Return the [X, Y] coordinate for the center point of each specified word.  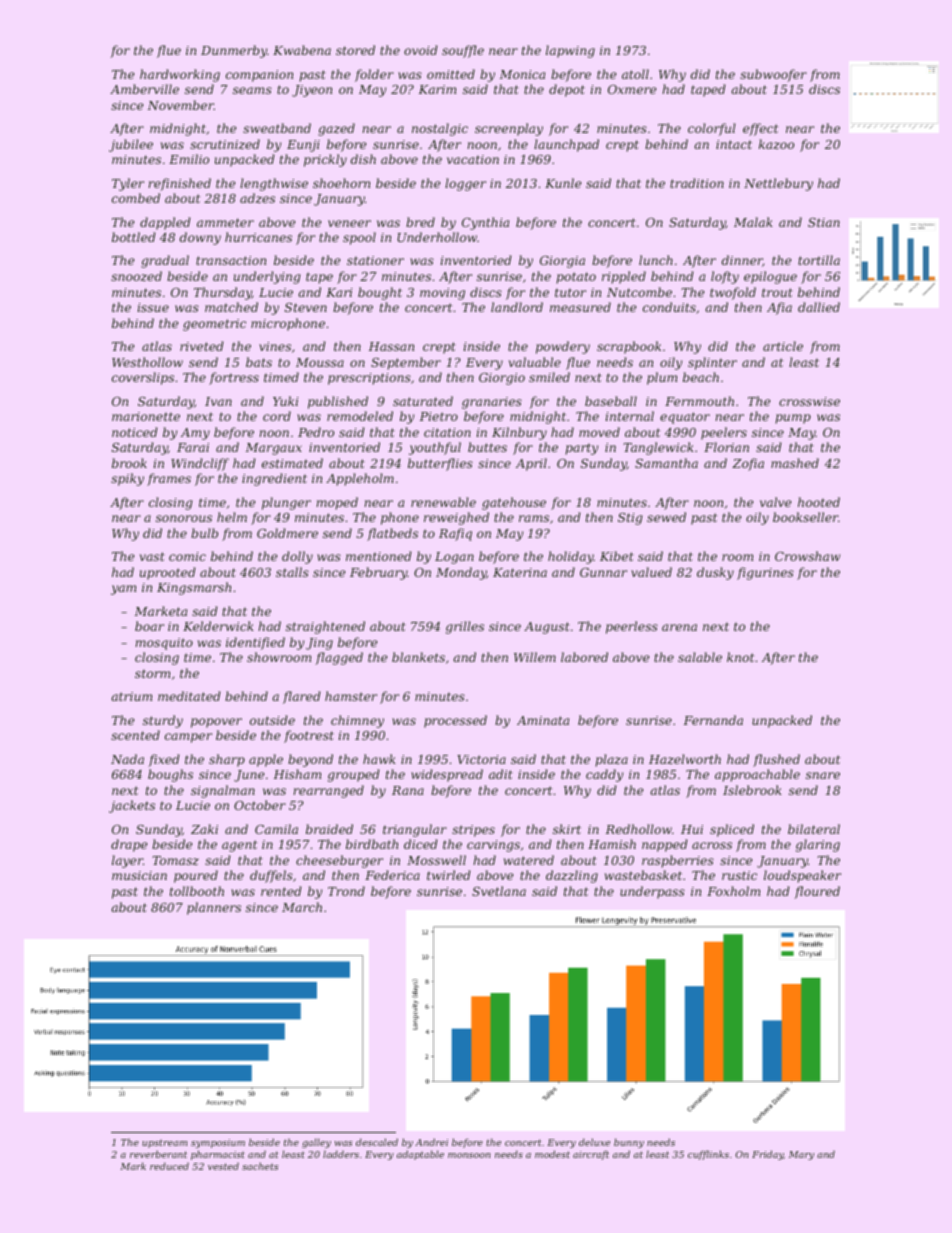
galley [316, 1143]
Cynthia [485, 223]
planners [214, 908]
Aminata [543, 720]
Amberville [144, 89]
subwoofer [773, 75]
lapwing [570, 51]
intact [734, 144]
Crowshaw [807, 556]
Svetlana [499, 891]
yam [124, 590]
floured [817, 892]
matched [231, 307]
